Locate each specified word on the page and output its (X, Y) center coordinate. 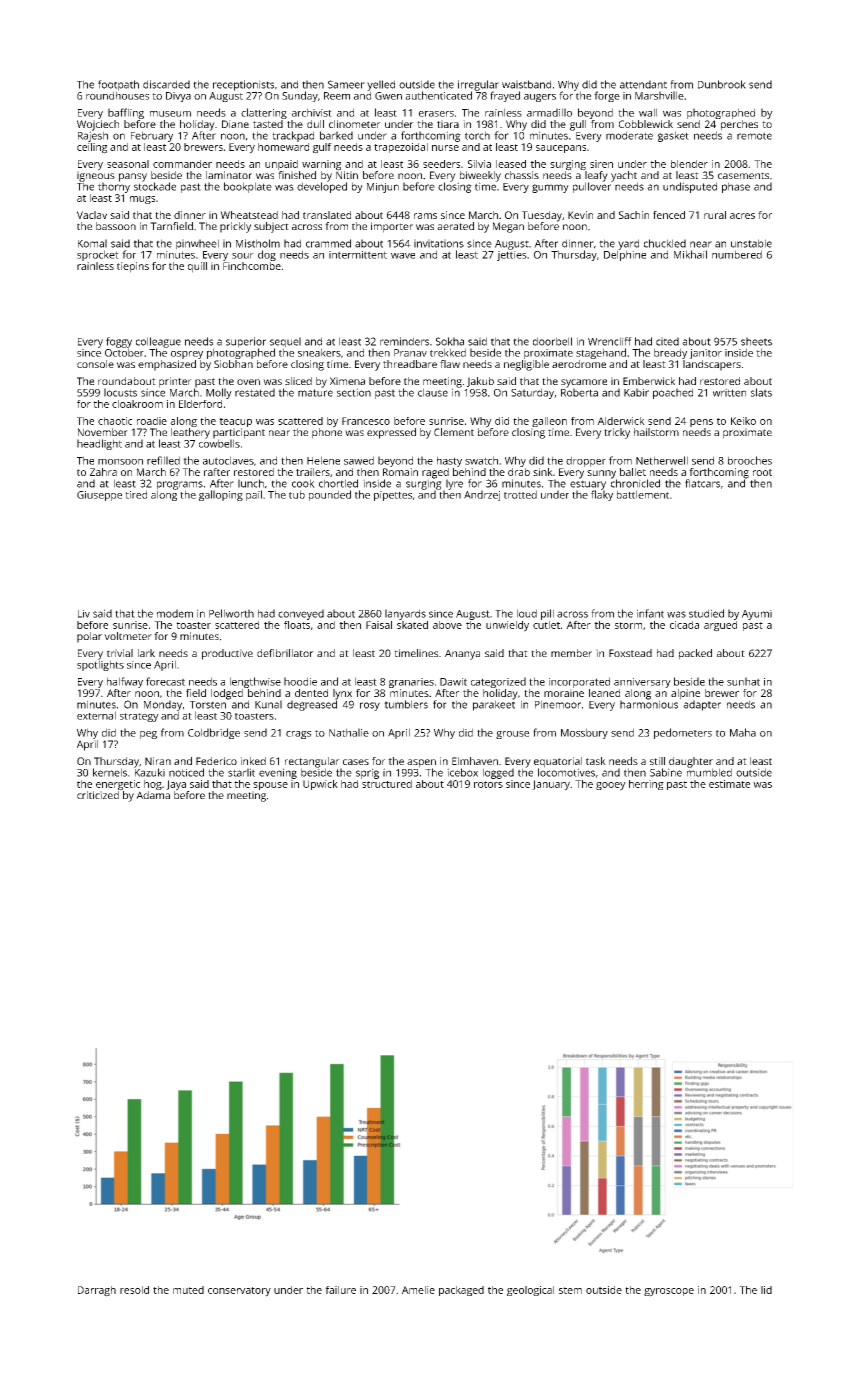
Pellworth (231, 613)
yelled (381, 85)
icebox (462, 772)
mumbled (709, 772)
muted (188, 1290)
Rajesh (93, 136)
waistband (526, 84)
